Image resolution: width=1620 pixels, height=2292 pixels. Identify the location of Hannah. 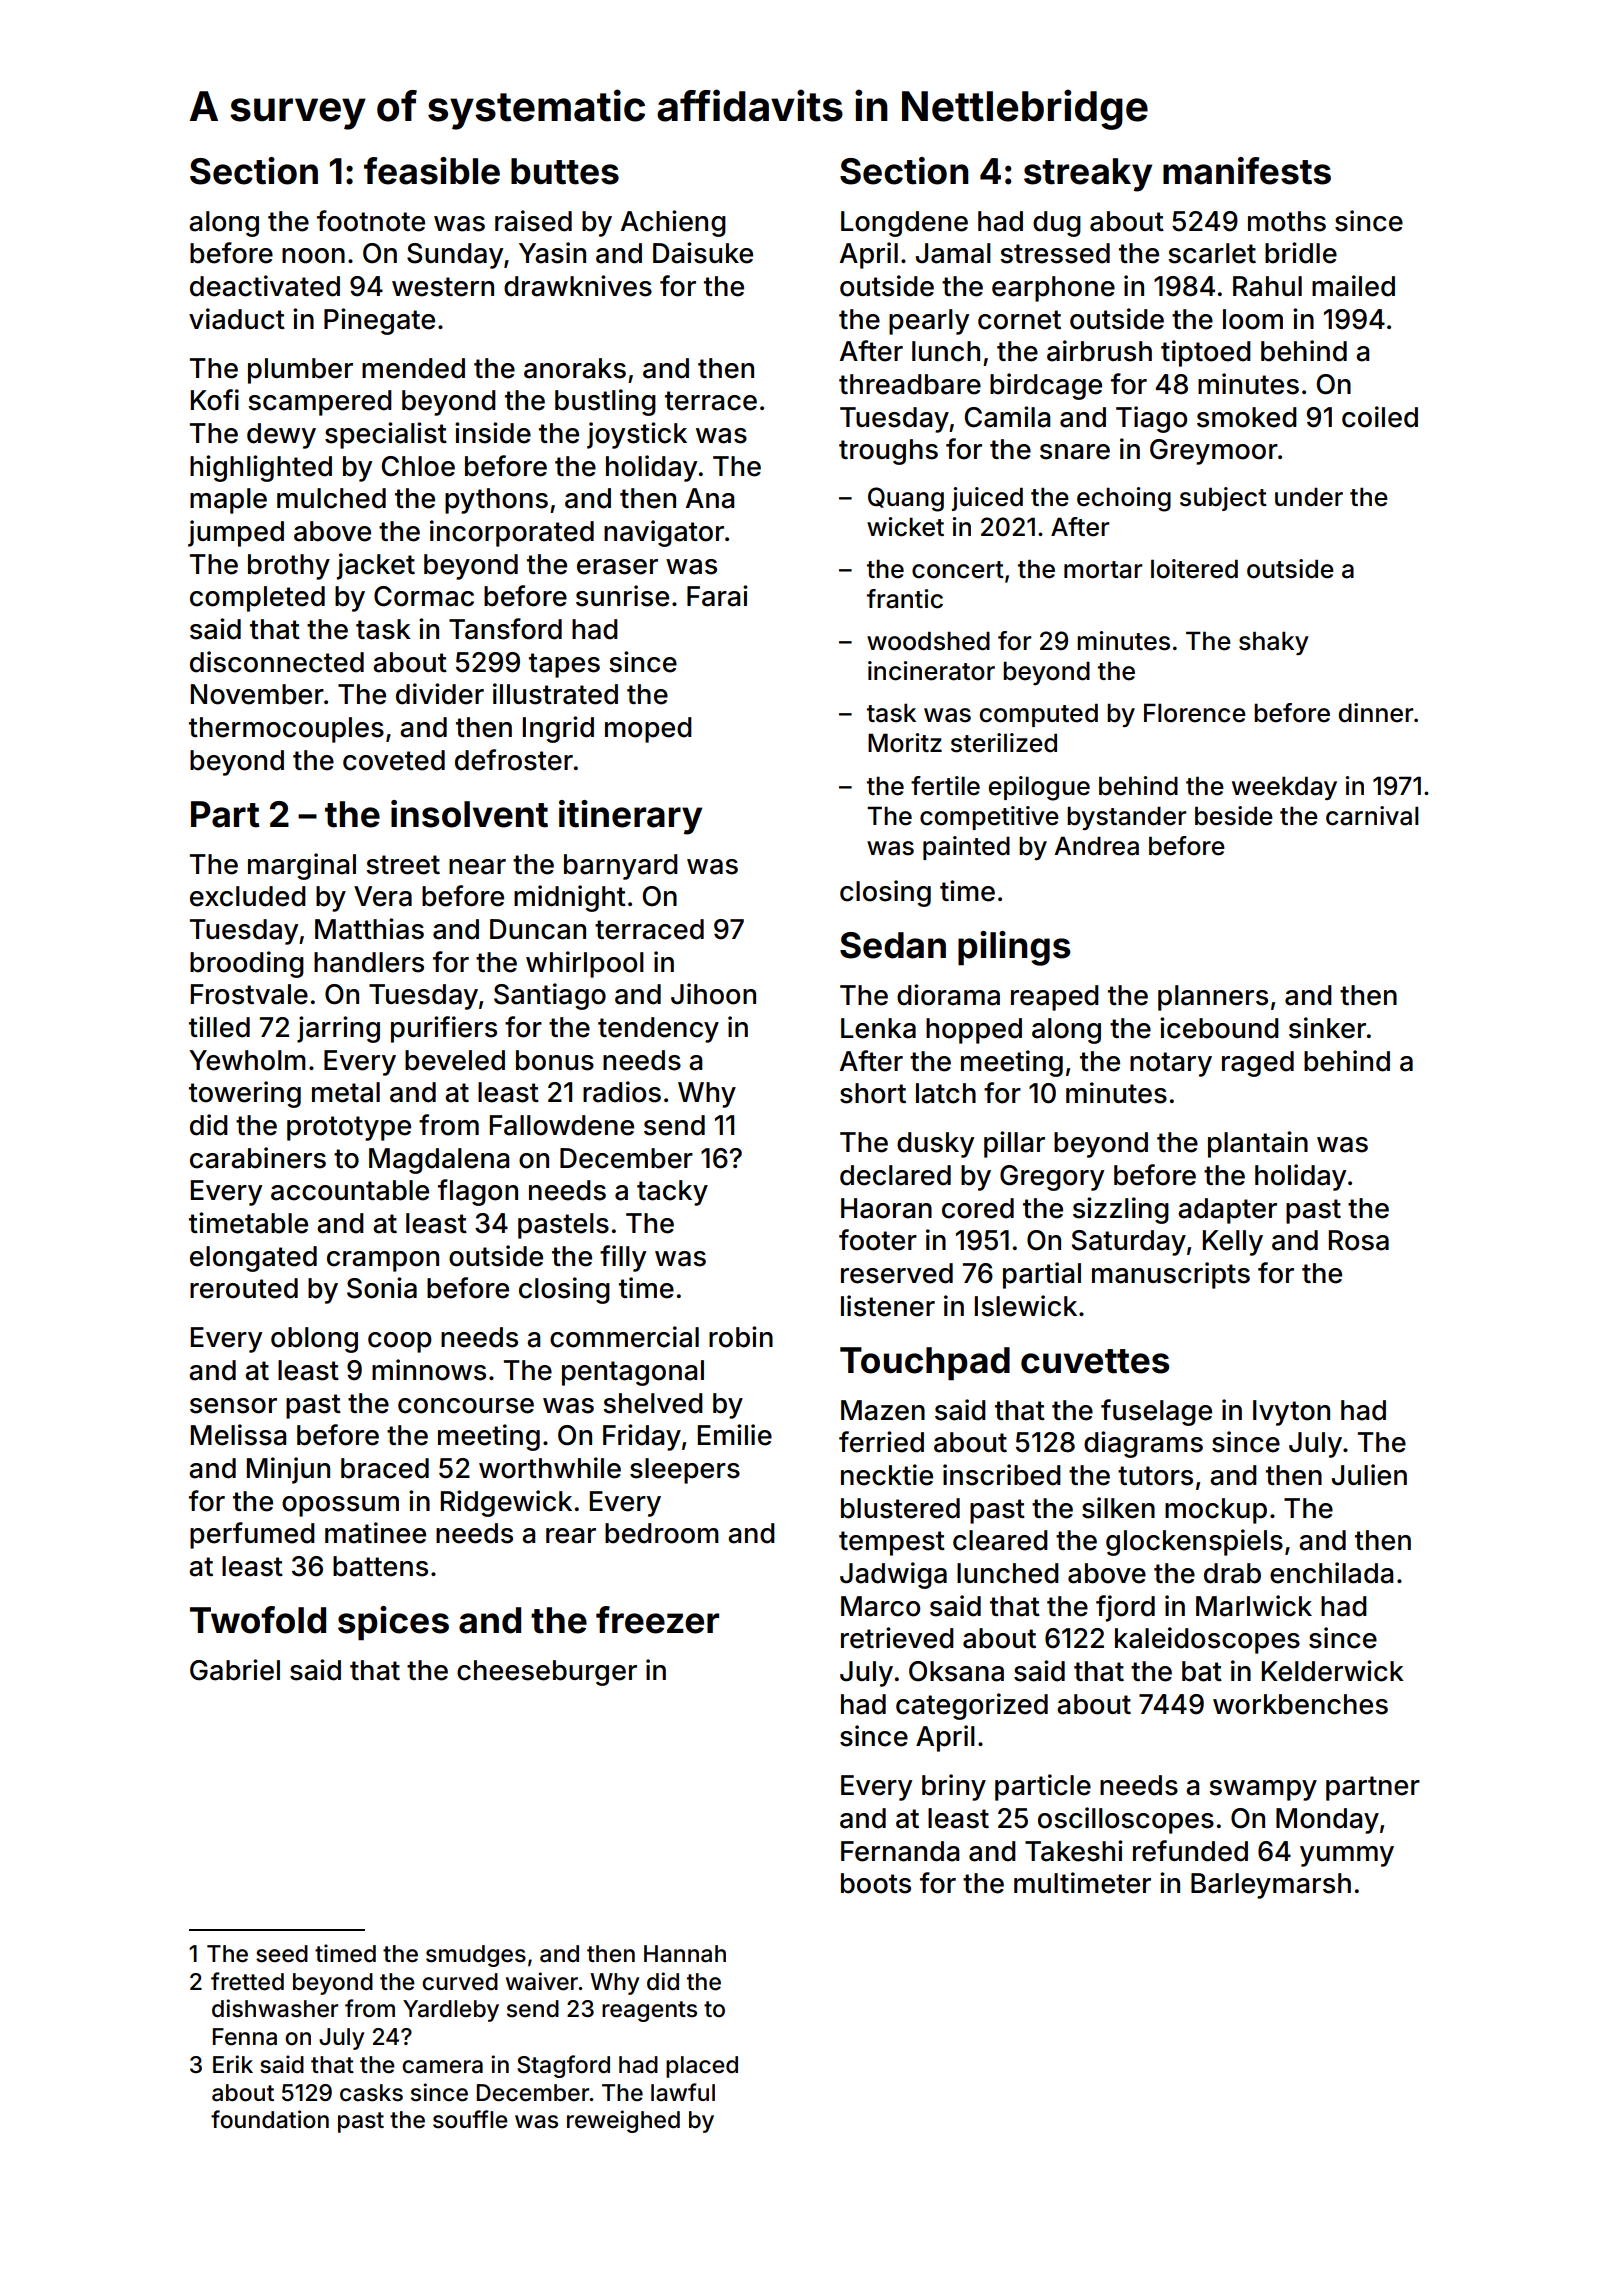
(685, 1954).
